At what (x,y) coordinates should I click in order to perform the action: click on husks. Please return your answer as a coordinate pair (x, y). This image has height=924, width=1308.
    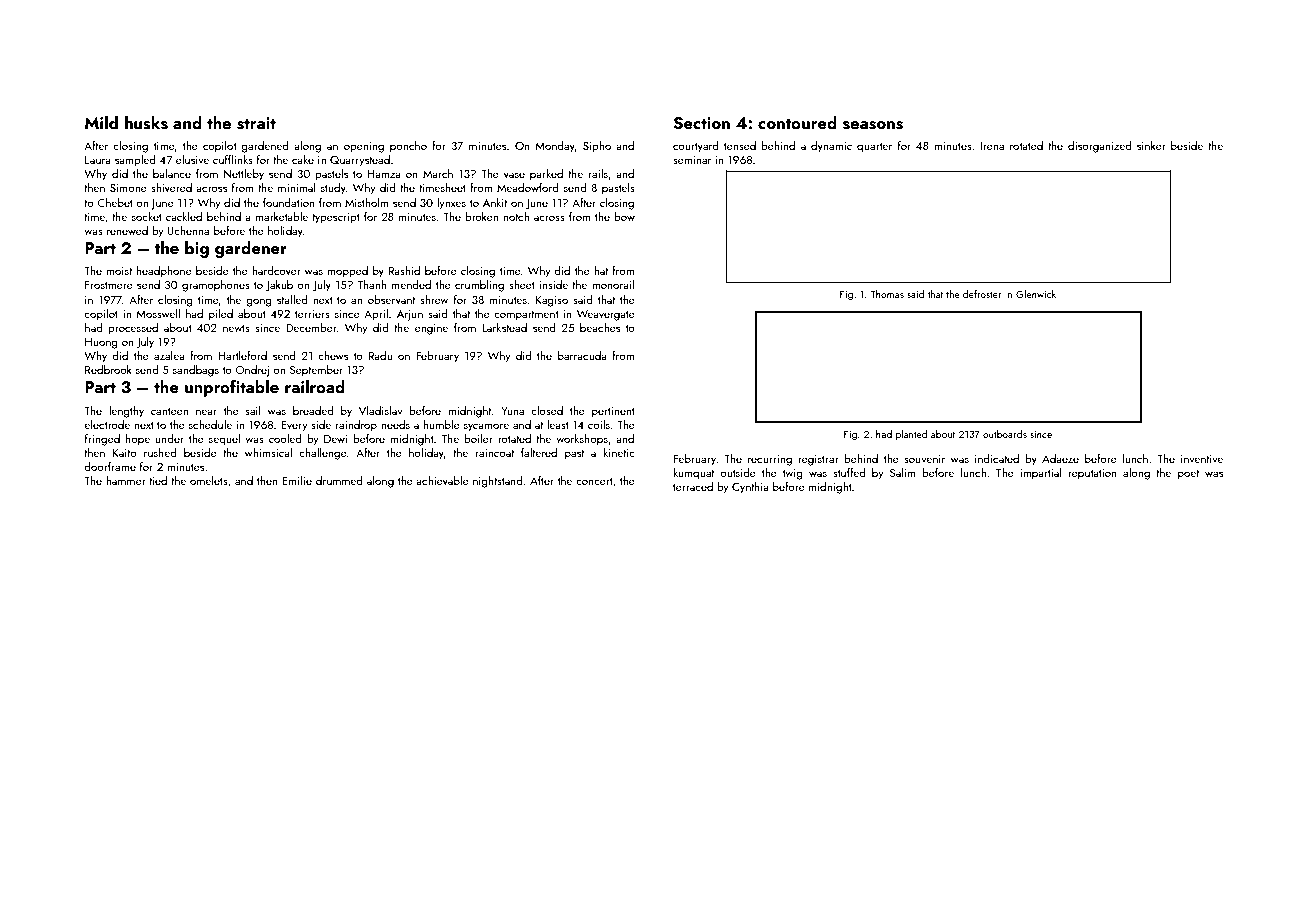
    Looking at the image, I should click on (146, 123).
